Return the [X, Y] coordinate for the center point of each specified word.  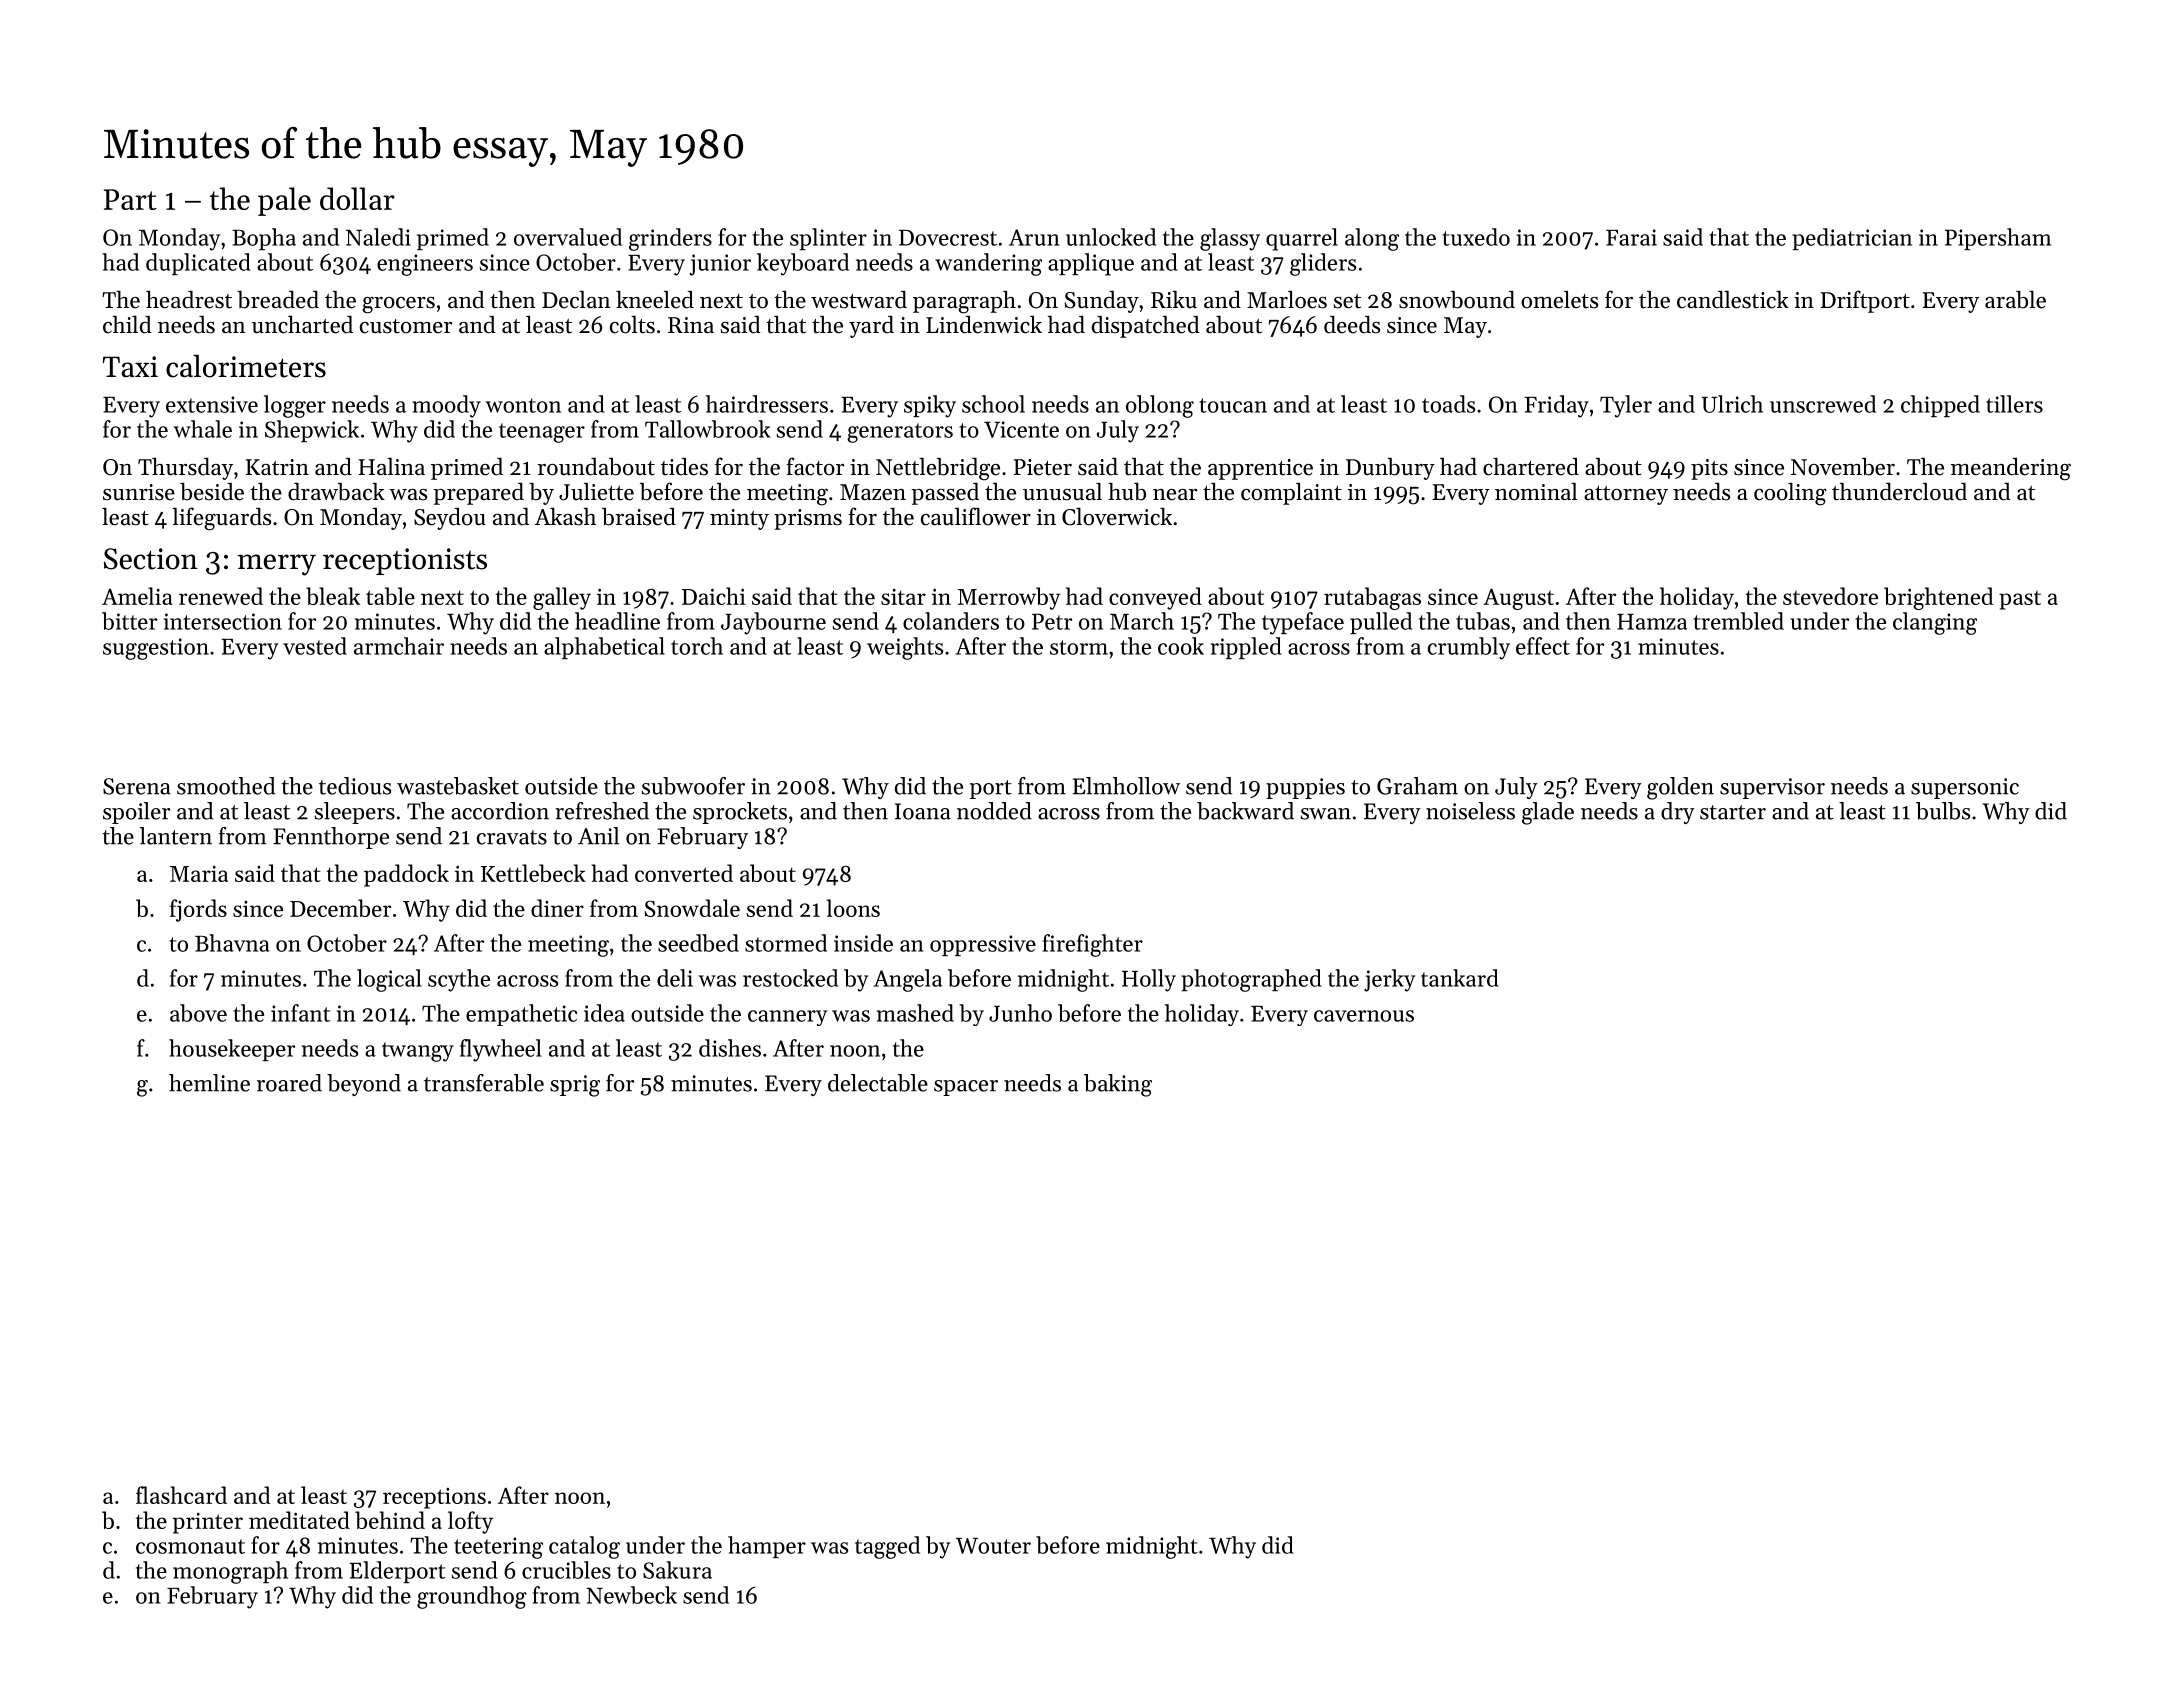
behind [390, 1520]
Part [130, 199]
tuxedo [1476, 237]
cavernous [1364, 1016]
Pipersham [1998, 239]
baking [1118, 1085]
